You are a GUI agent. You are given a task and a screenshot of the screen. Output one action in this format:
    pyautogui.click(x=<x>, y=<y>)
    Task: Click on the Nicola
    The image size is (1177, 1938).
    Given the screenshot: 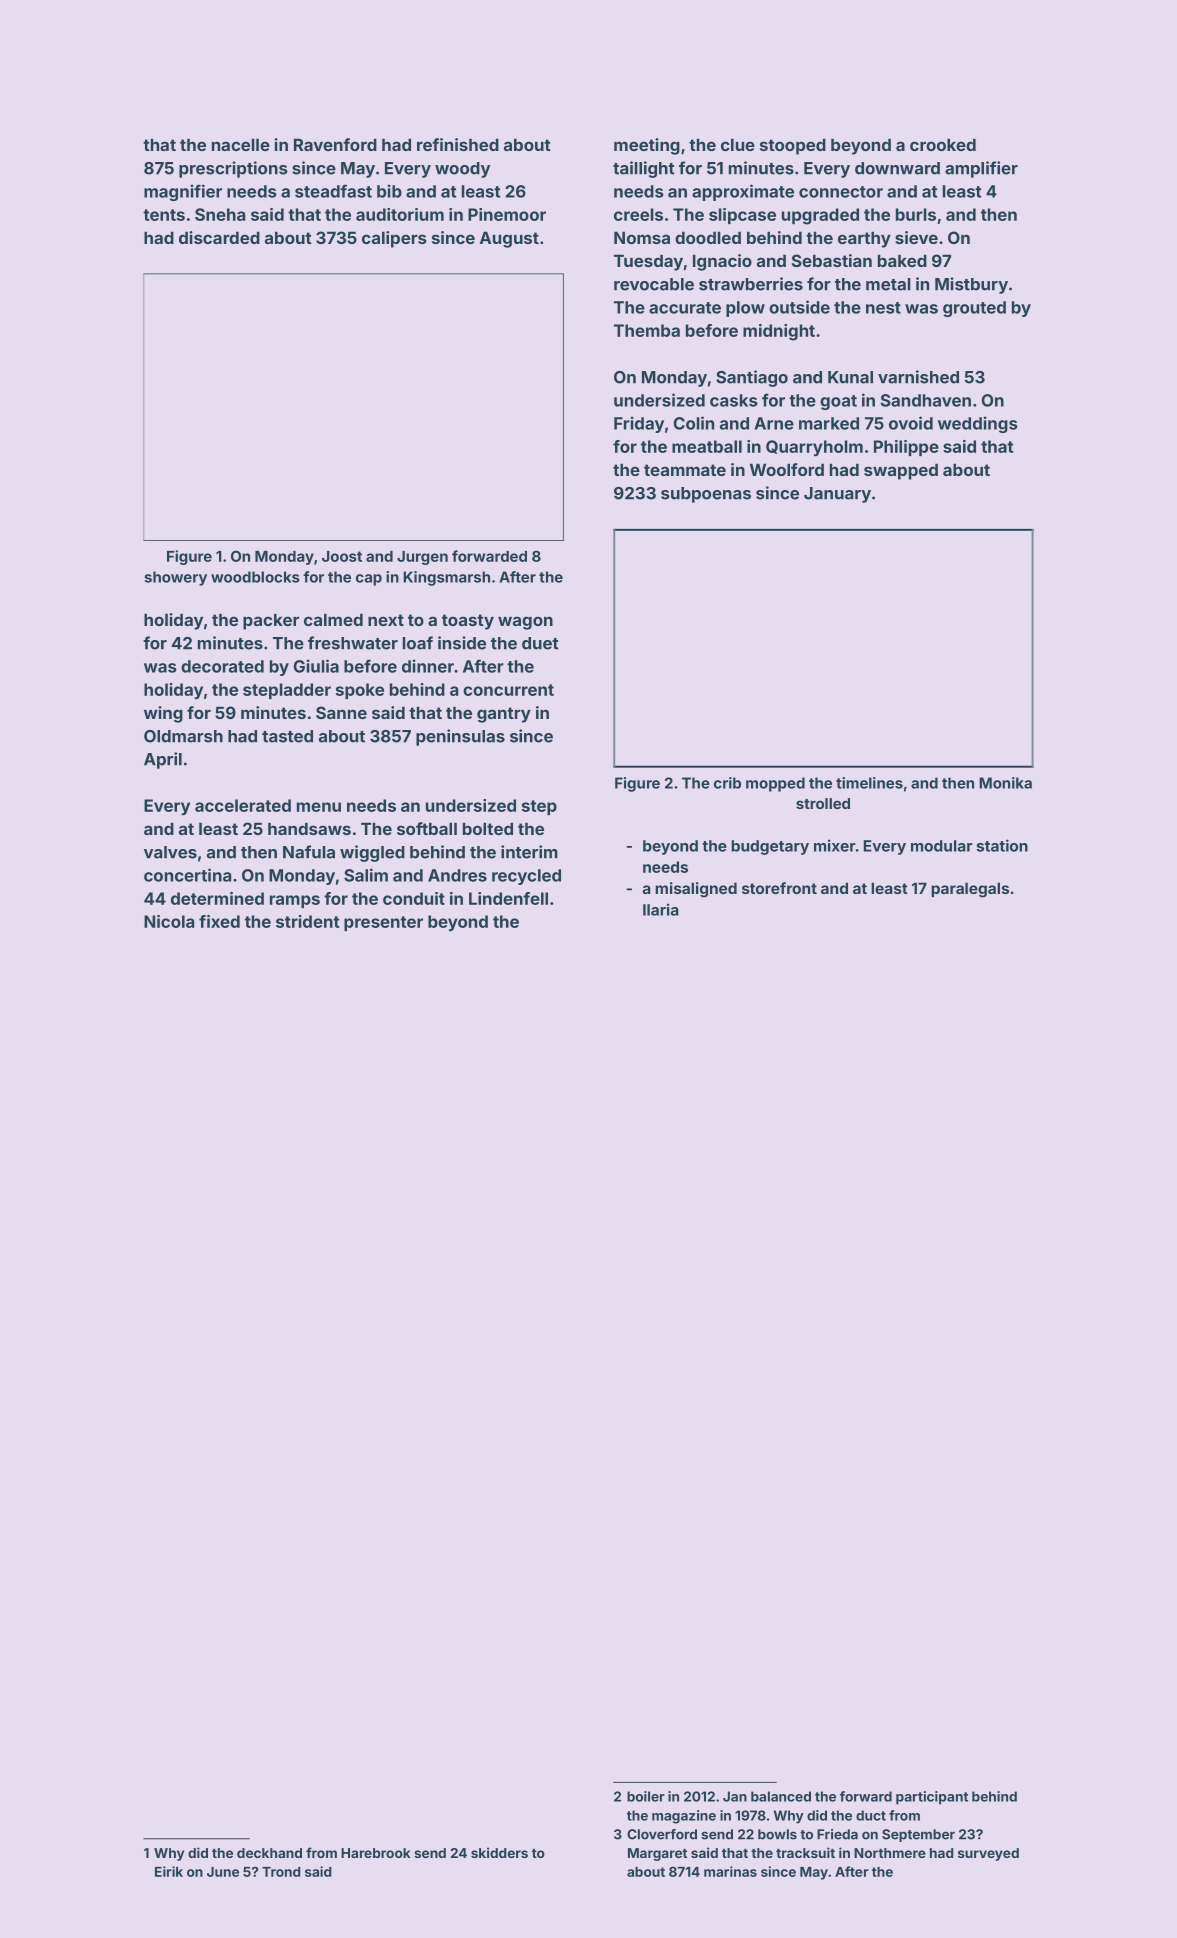 What is the action you would take?
    pyautogui.click(x=169, y=921)
